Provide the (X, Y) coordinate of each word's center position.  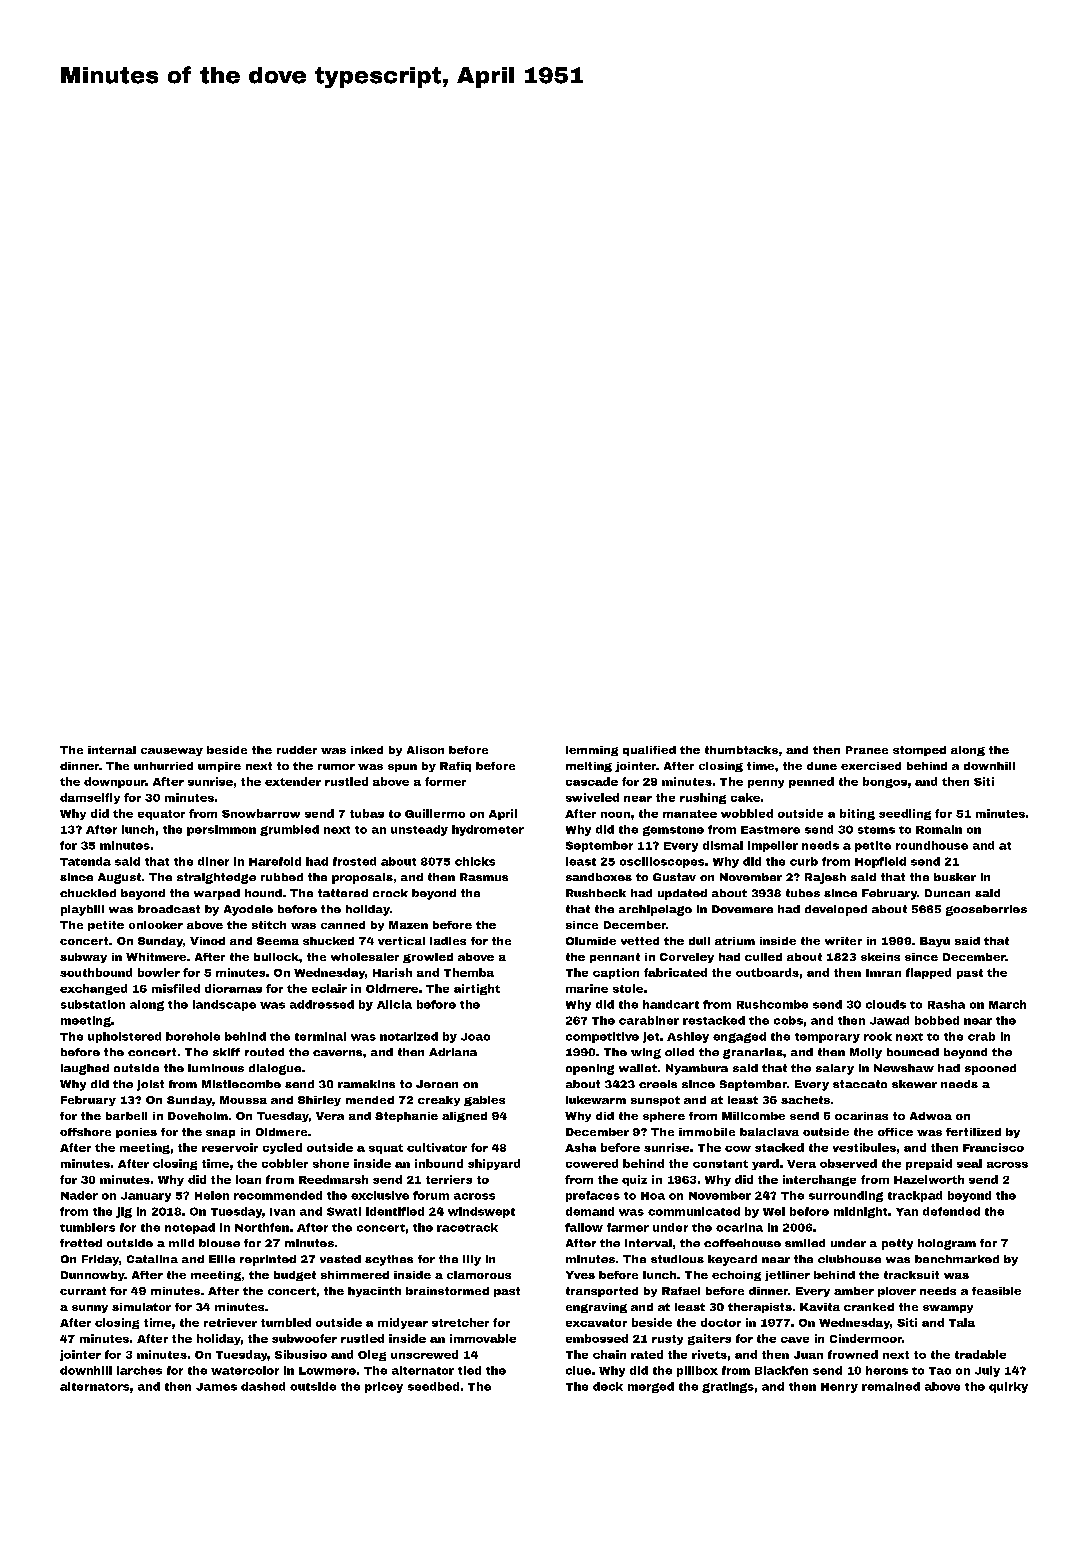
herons (887, 1370)
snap (220, 1134)
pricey (384, 1387)
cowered (592, 1163)
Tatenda (85, 861)
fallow (584, 1227)
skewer (914, 1084)
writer (843, 941)
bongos (885, 782)
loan (248, 1179)
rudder (297, 750)
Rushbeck (596, 893)
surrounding (846, 1196)
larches (139, 1370)
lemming (592, 751)
